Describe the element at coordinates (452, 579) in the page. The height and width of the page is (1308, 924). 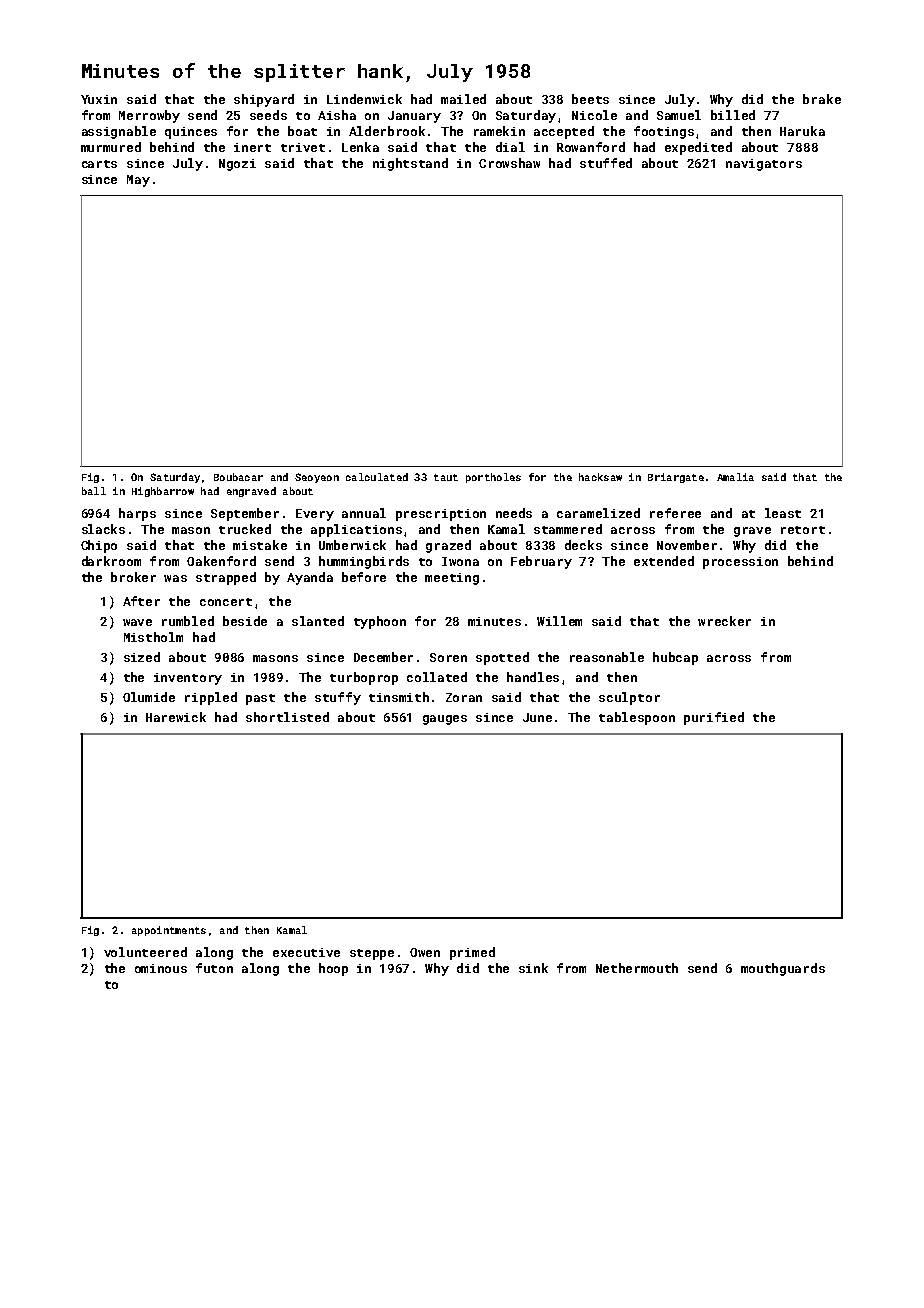
I see `meeting` at that location.
